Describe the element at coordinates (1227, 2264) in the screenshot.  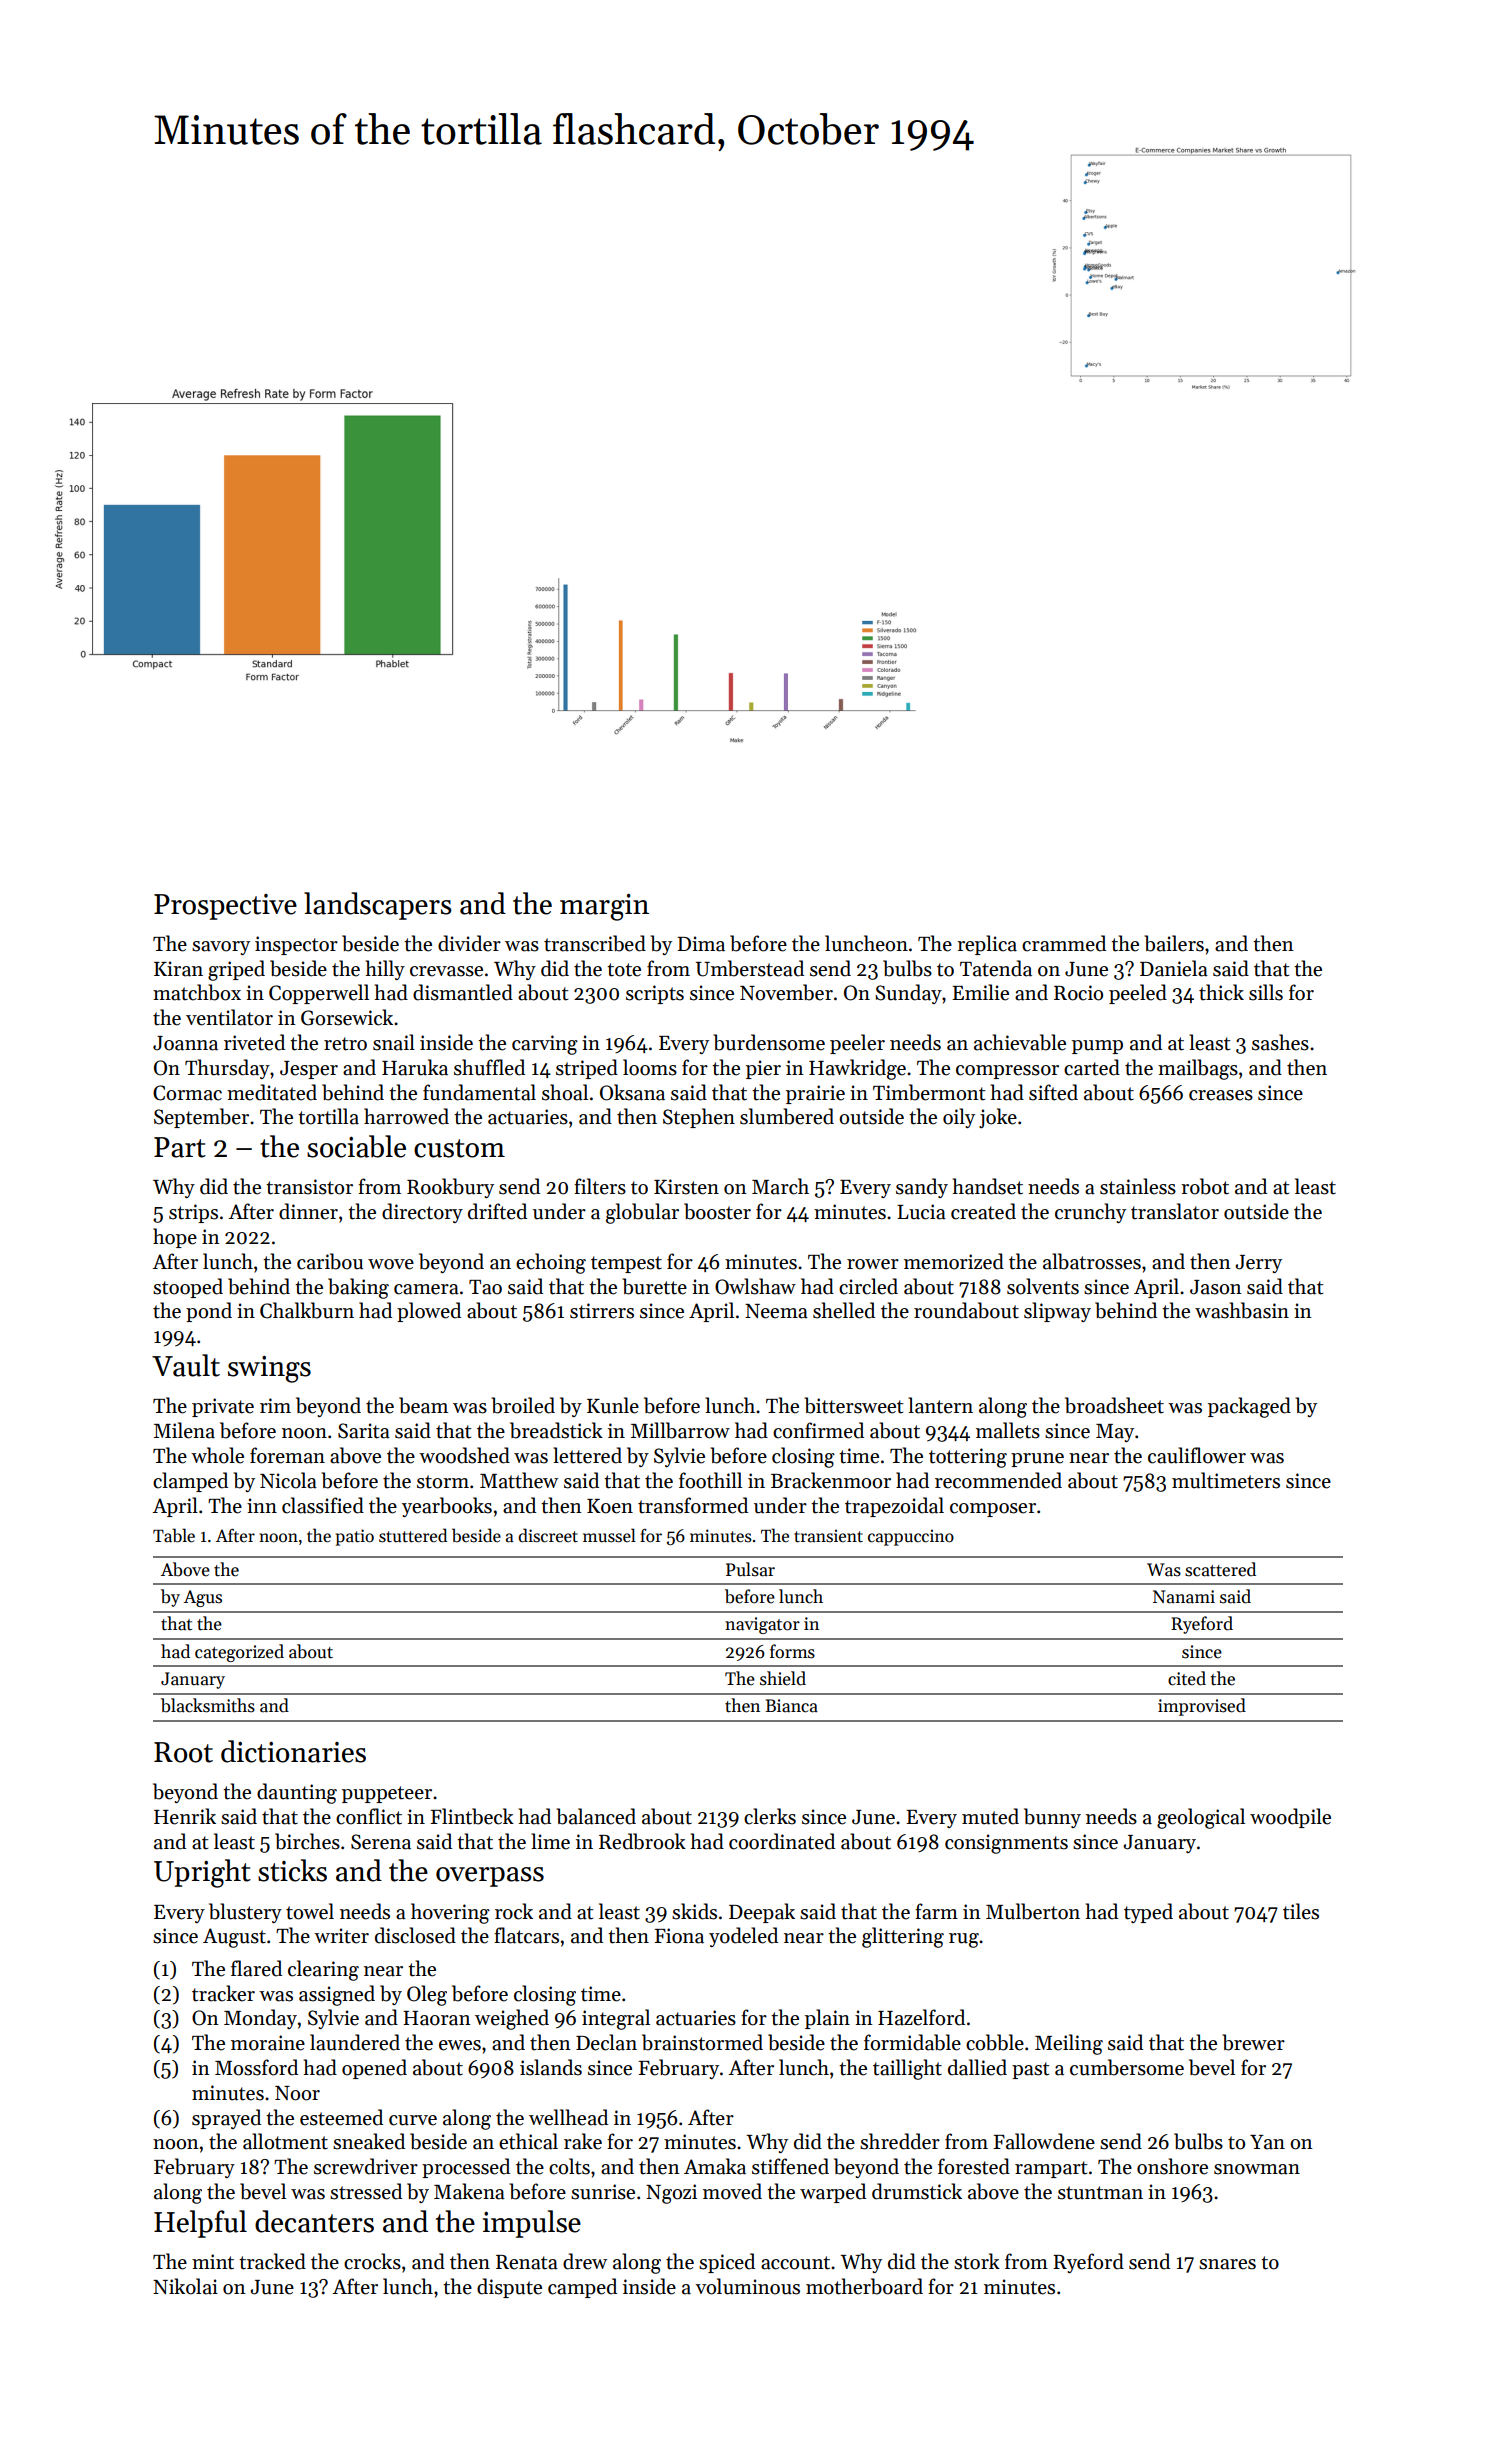
I see `snares` at that location.
